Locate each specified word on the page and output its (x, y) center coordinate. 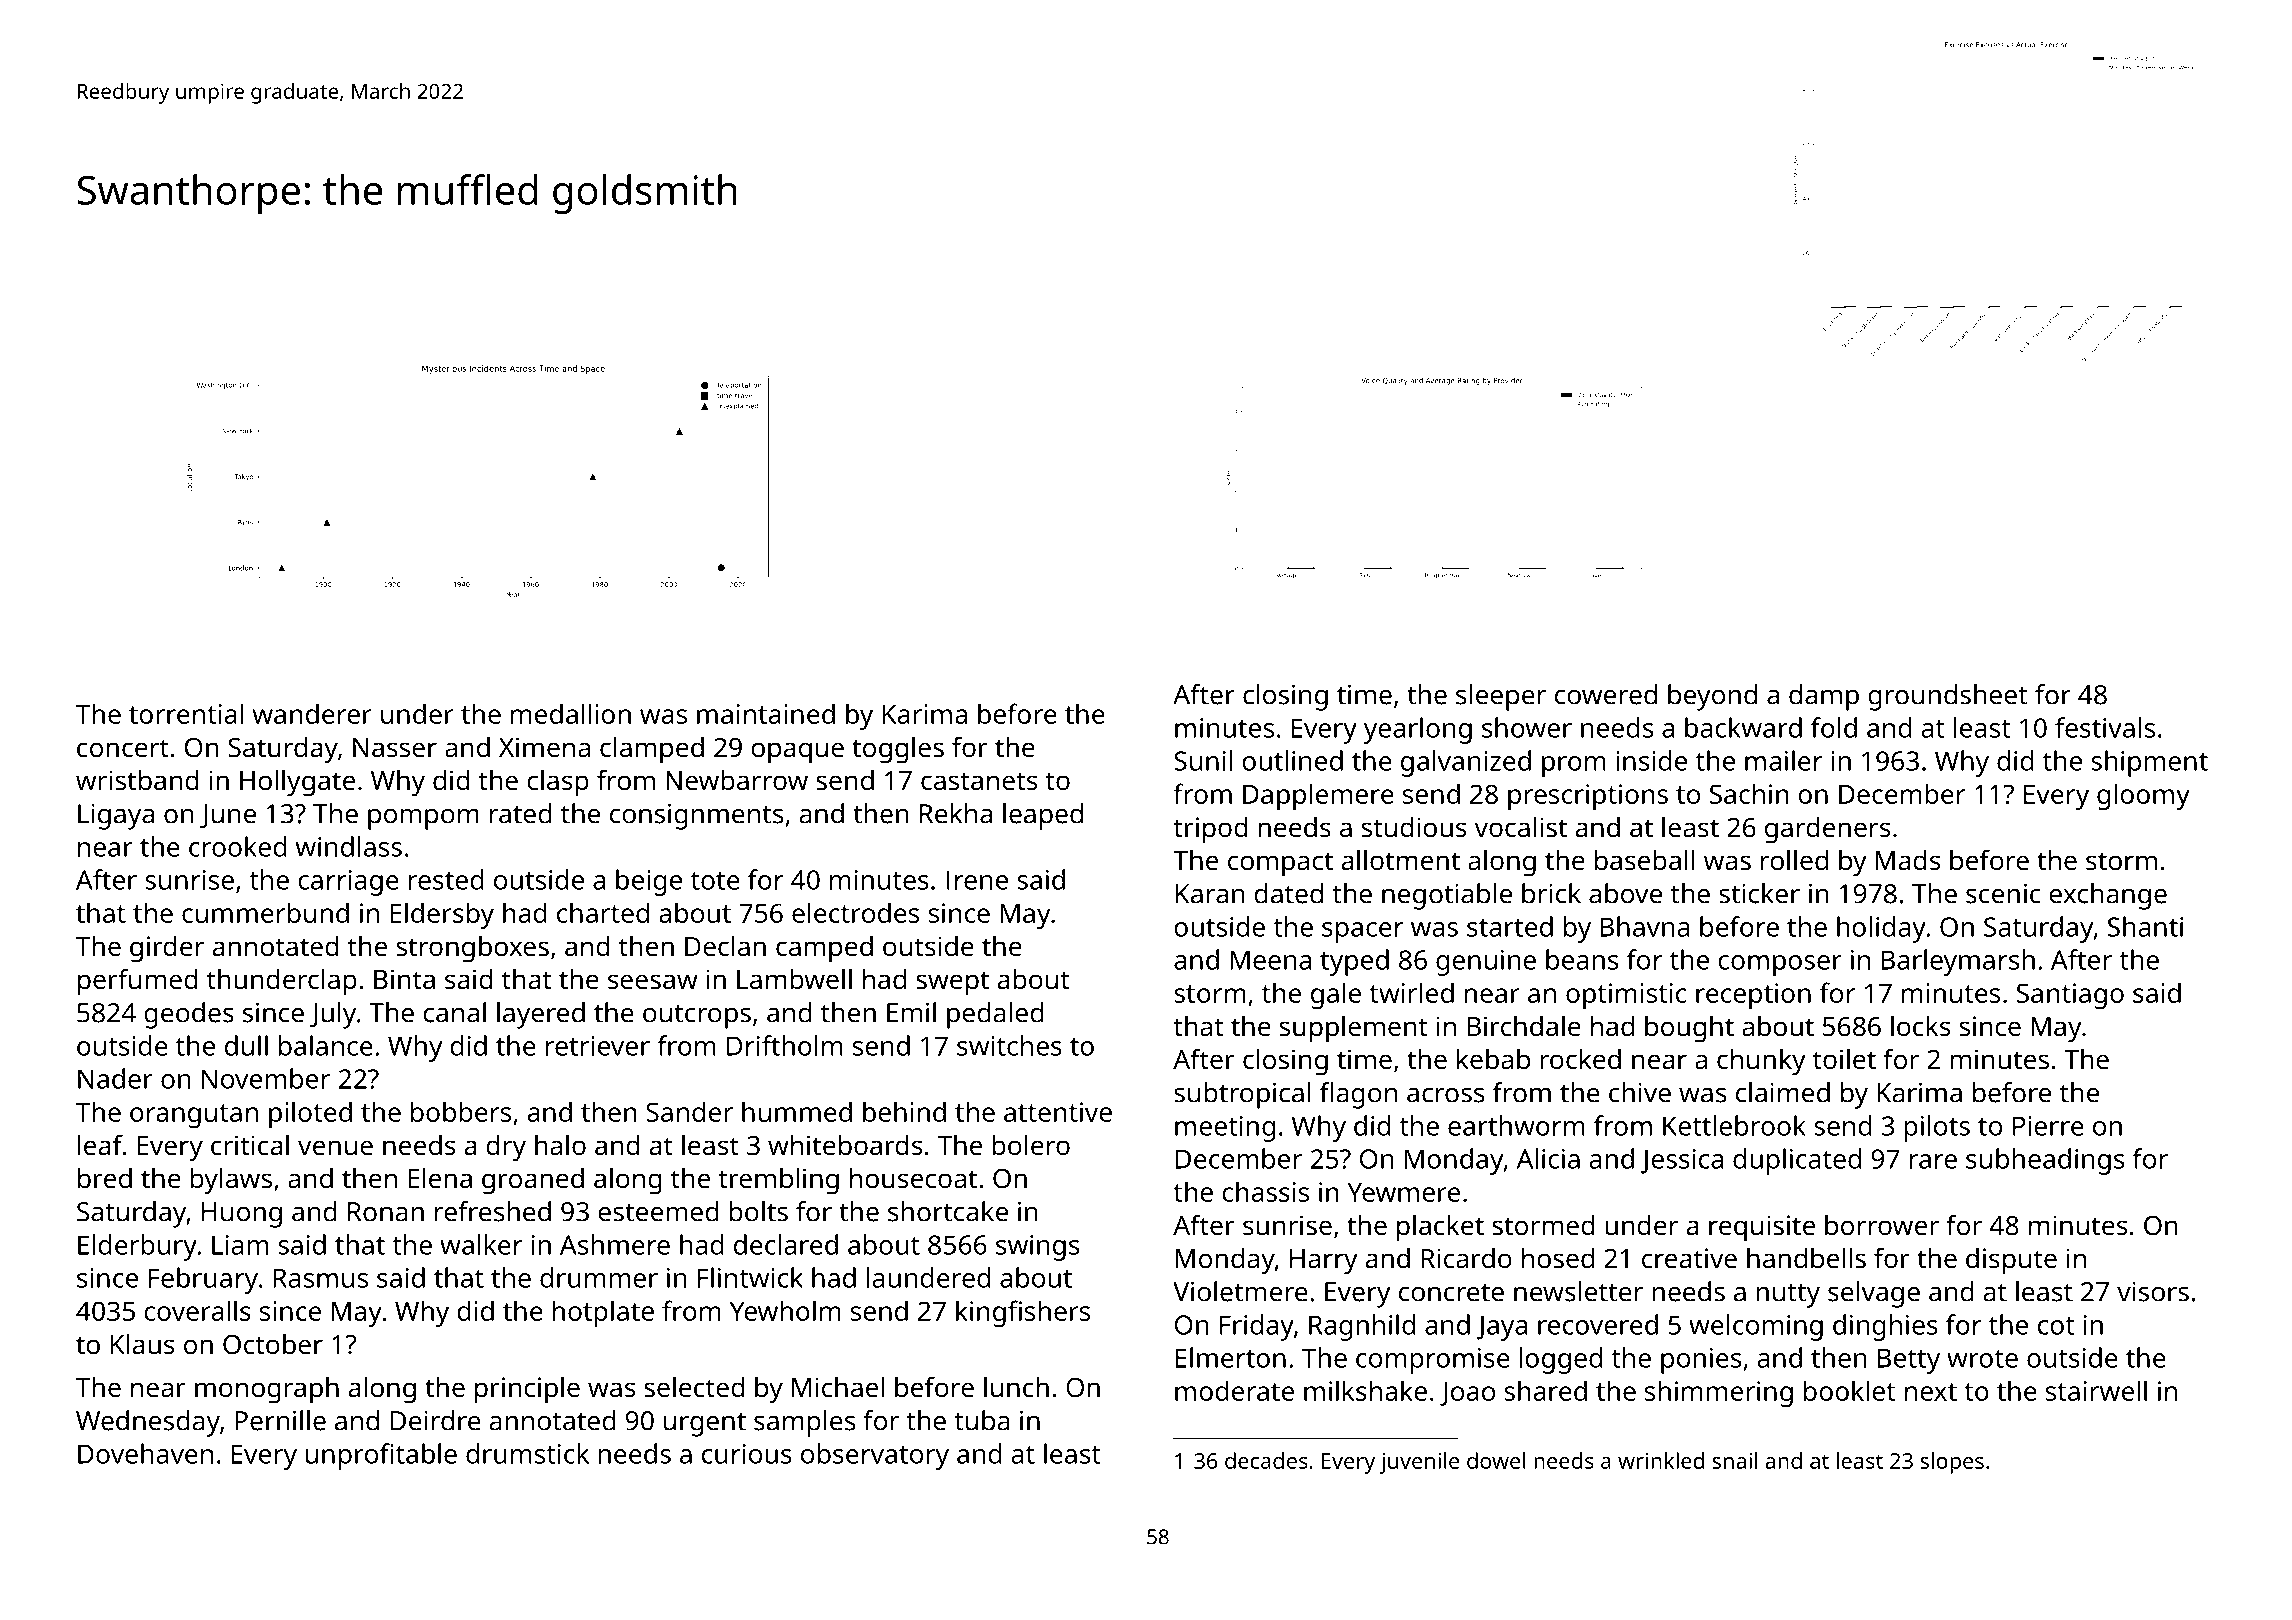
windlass (348, 846)
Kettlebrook (1734, 1125)
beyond (1712, 697)
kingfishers (1023, 1313)
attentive (1058, 1112)
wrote (1982, 1359)
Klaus (142, 1344)
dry (506, 1148)
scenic (2003, 893)
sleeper (1501, 697)
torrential (186, 713)
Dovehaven (145, 1453)
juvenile (1419, 1463)
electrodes (855, 912)
